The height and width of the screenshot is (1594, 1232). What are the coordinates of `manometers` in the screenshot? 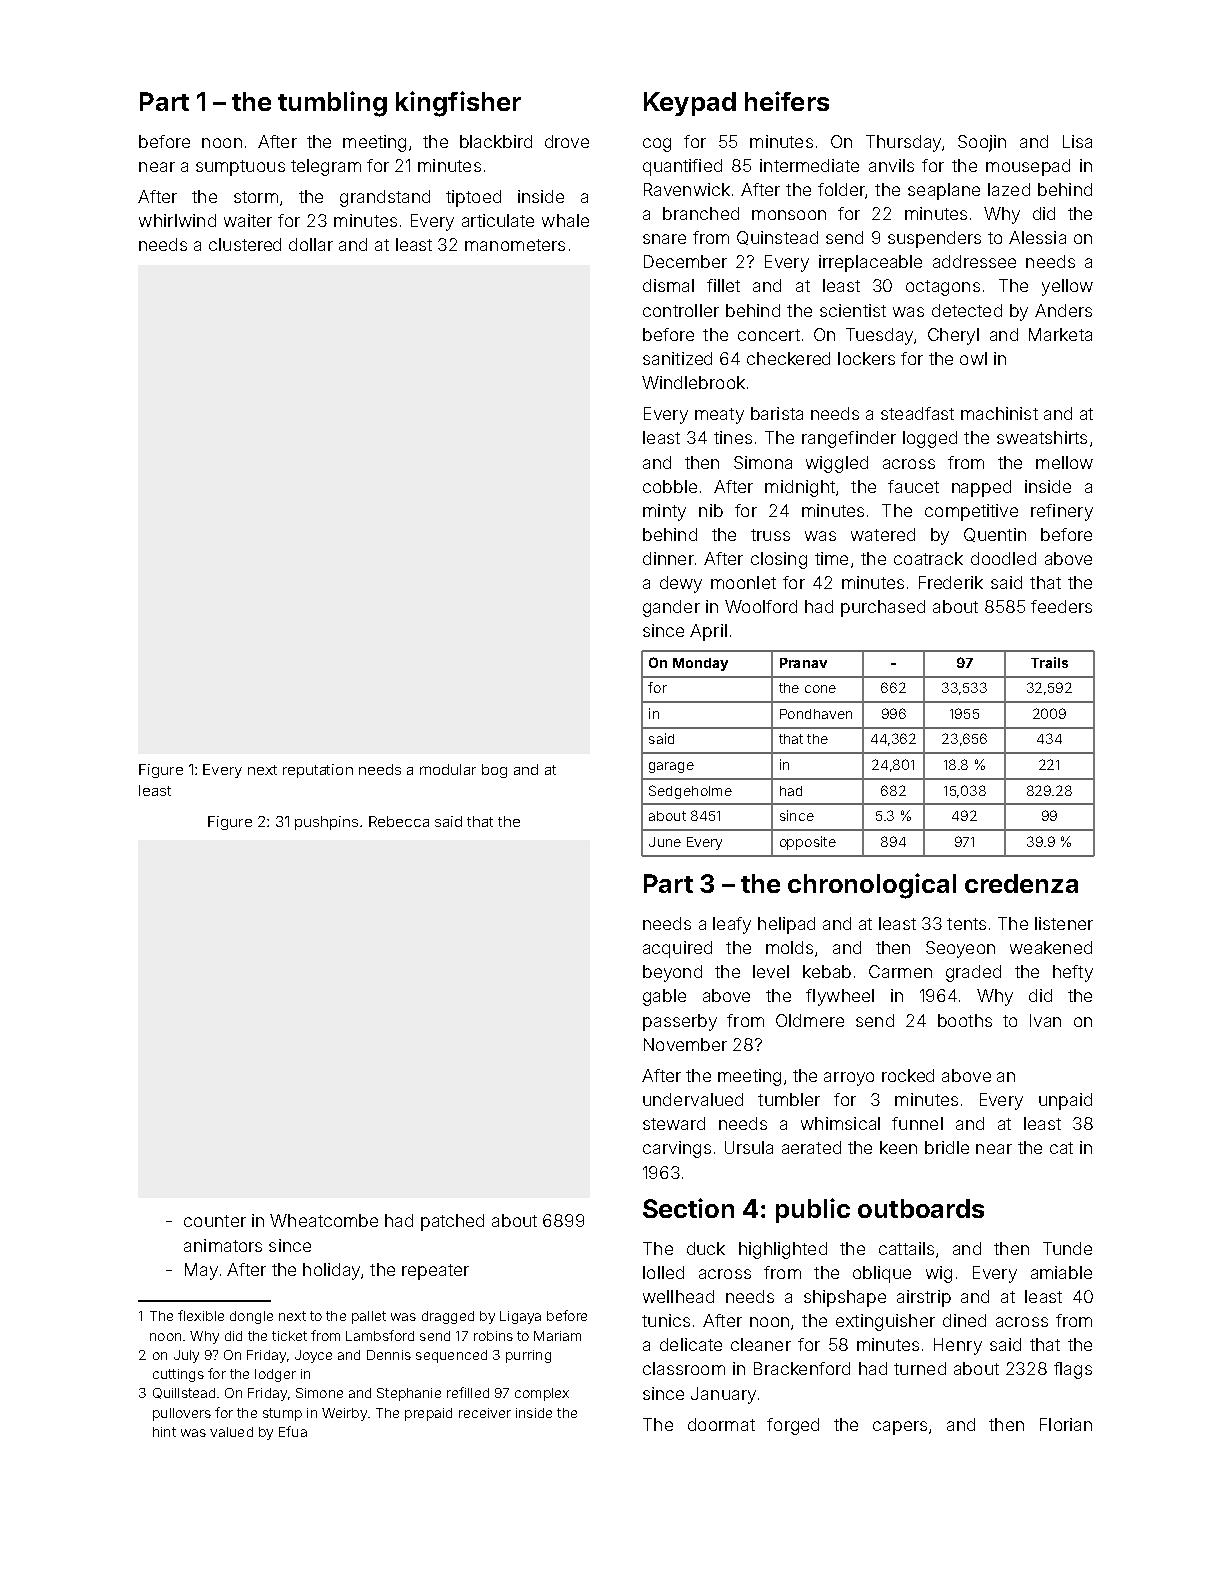 It's located at (515, 245).
